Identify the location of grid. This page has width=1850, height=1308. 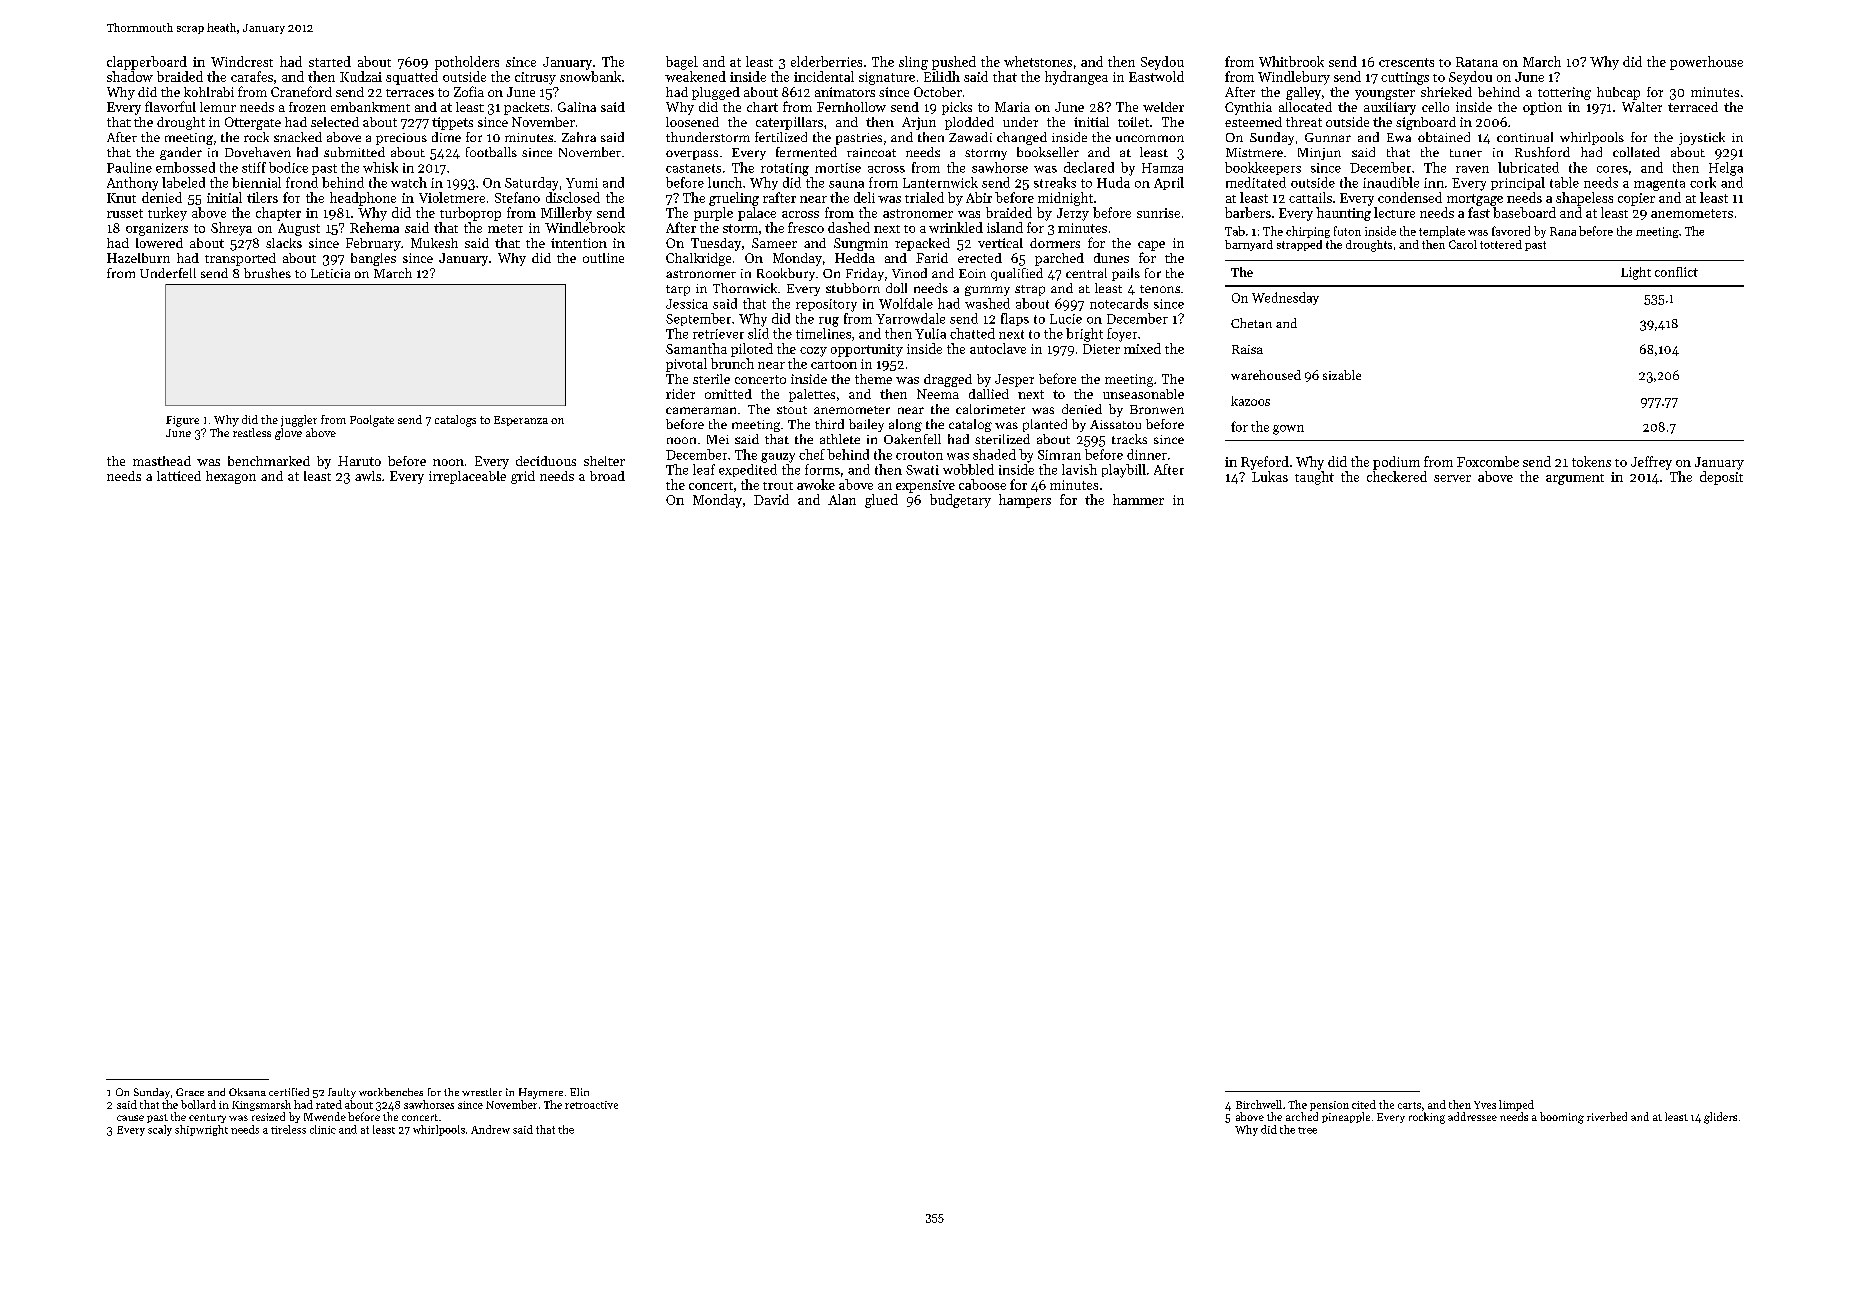
(523, 477).
